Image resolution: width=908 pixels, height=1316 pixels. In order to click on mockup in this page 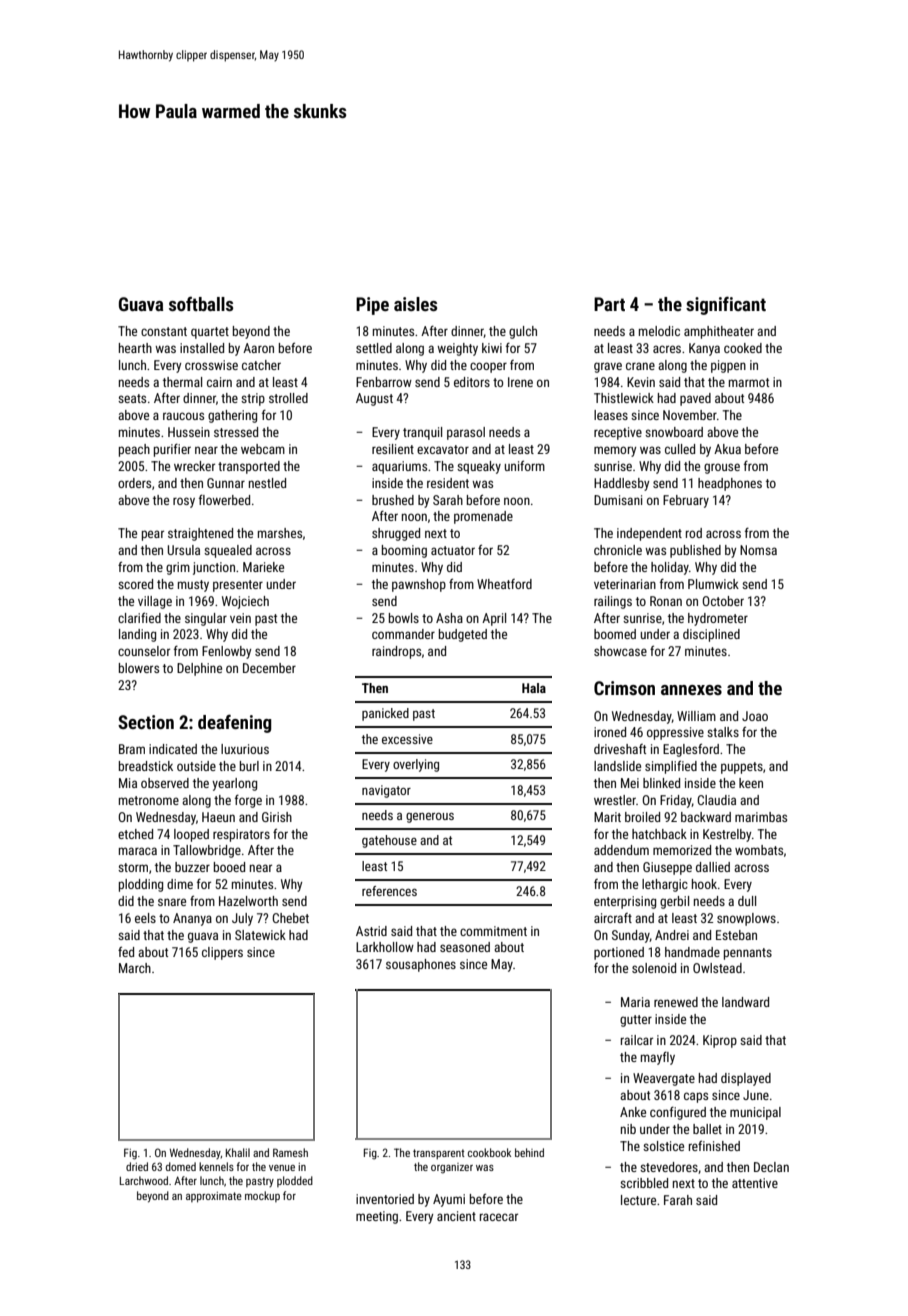, I will do `click(262, 1196)`.
